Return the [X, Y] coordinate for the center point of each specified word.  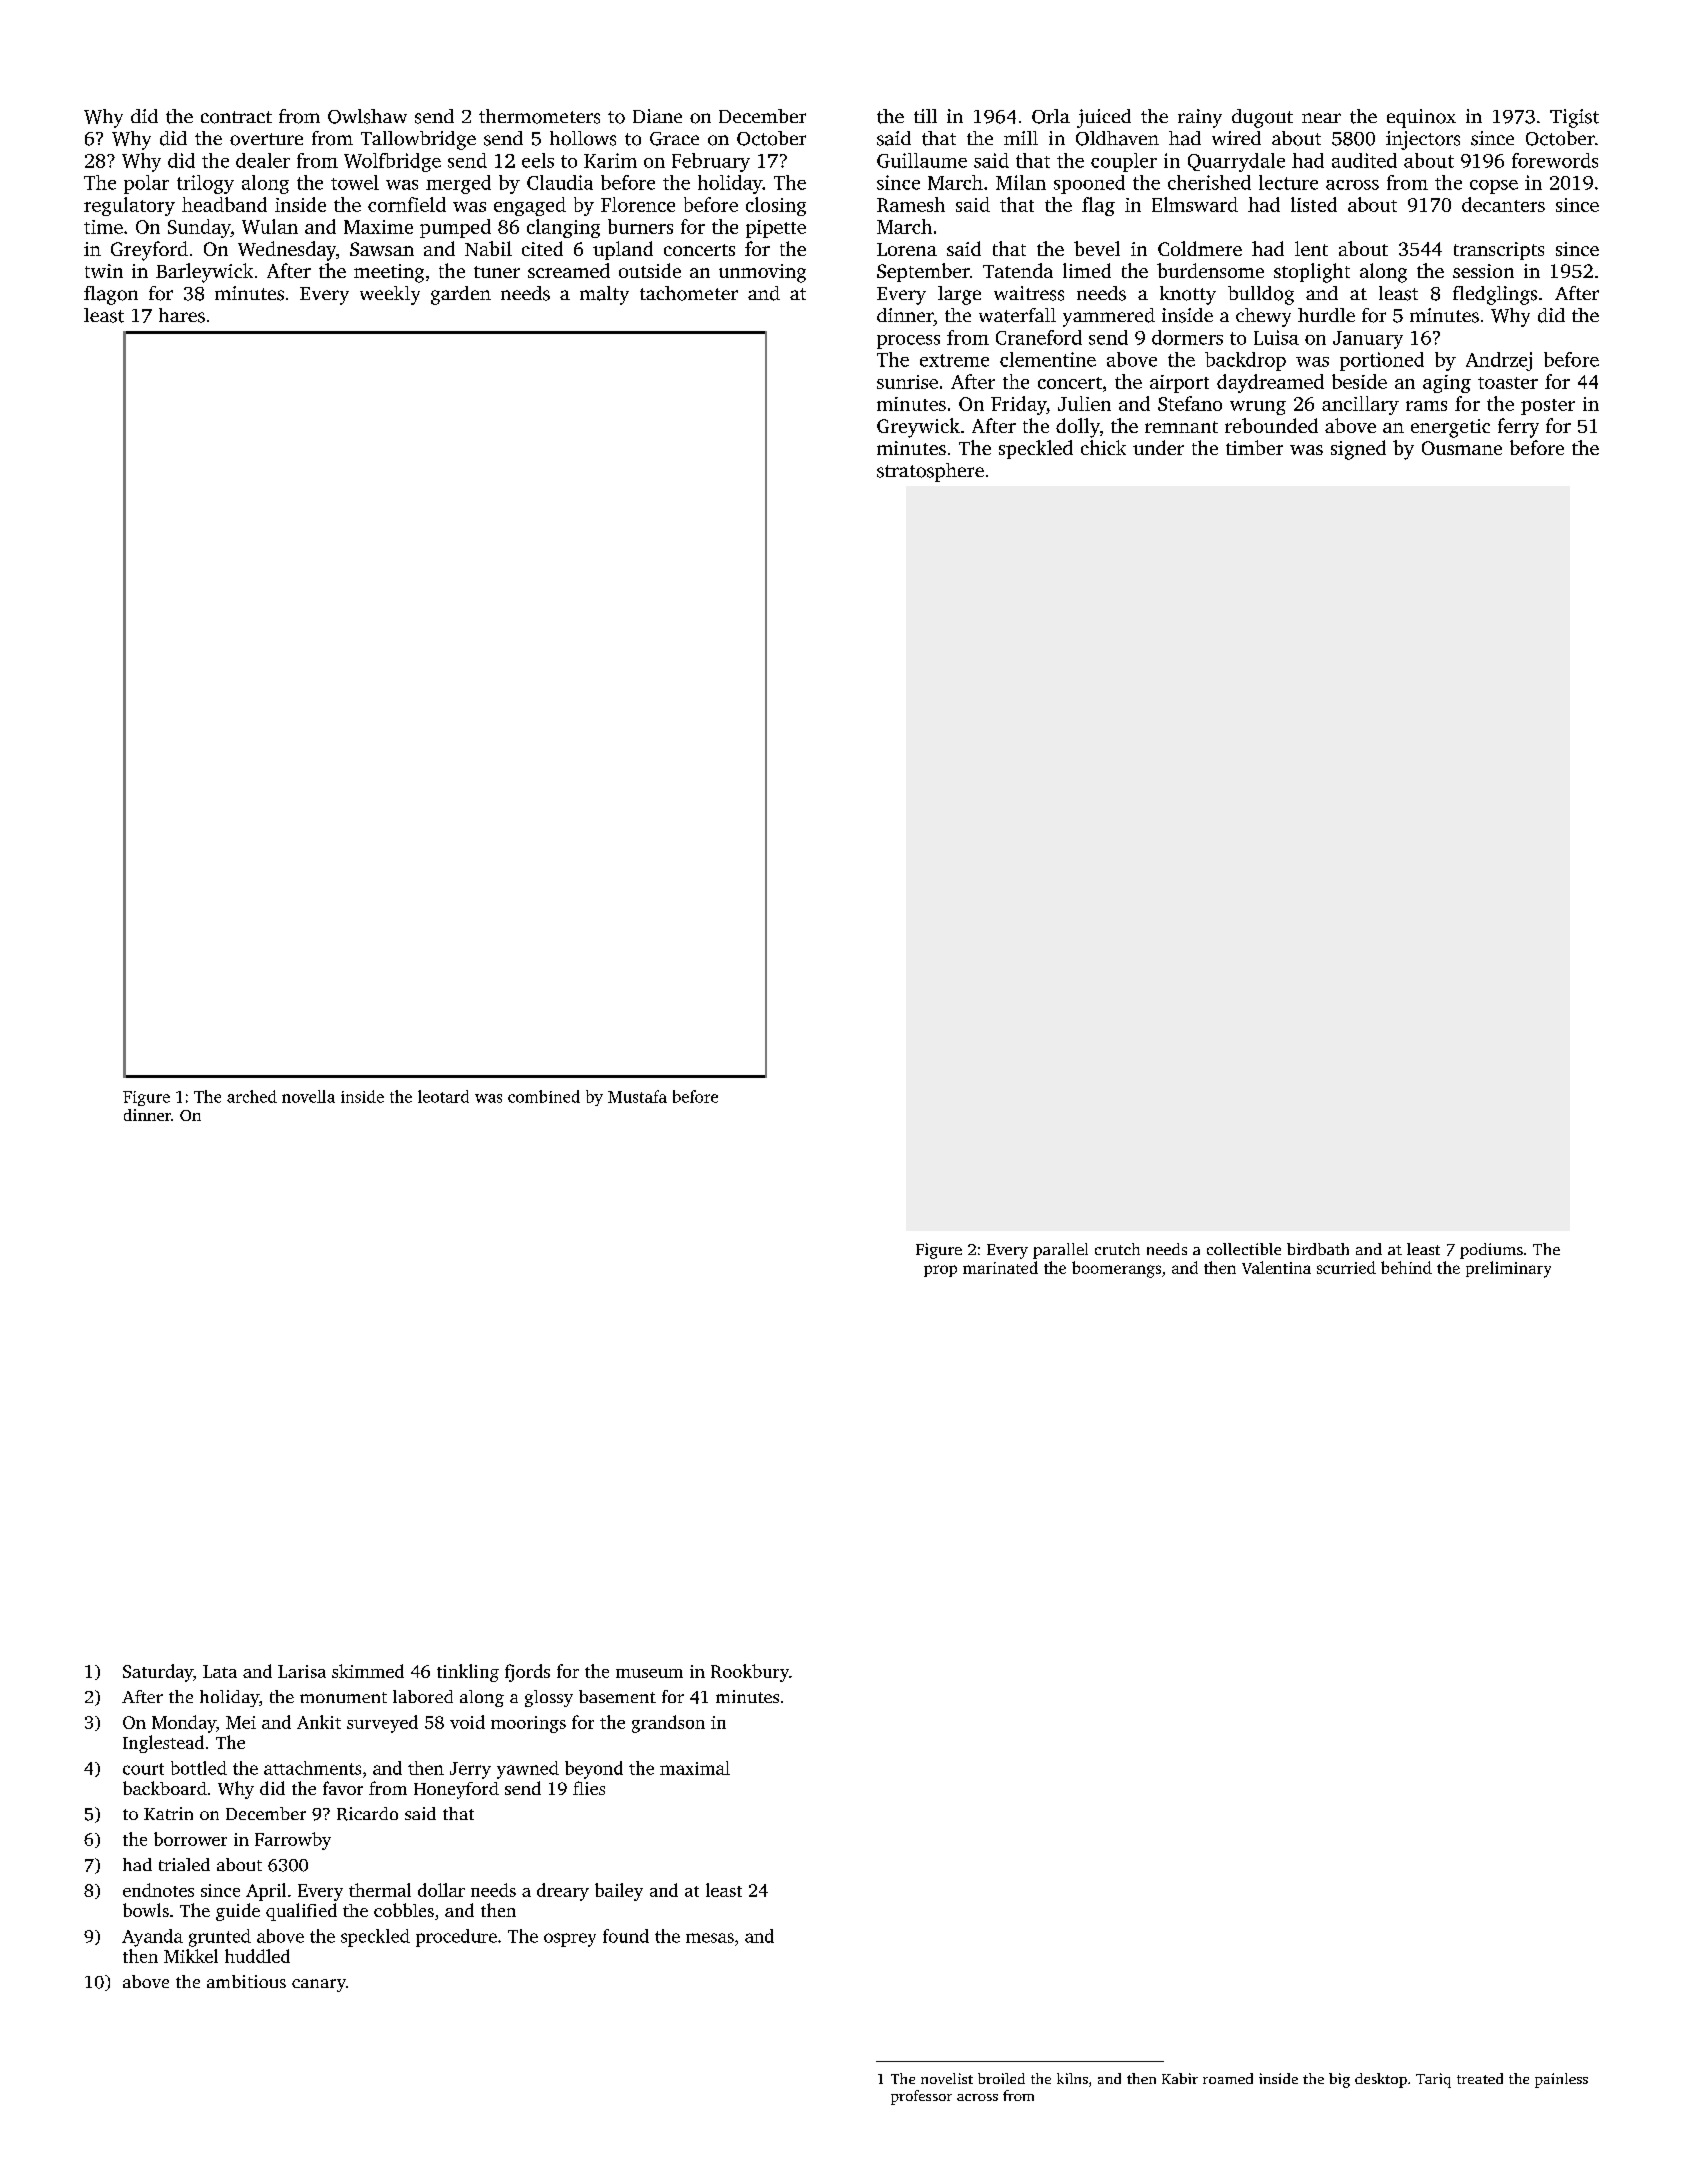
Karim [610, 160]
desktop [1381, 2080]
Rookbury [750, 1673]
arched [252, 1096]
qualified [301, 1912]
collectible [1244, 1249]
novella [308, 1096]
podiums [1491, 1251]
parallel [1060, 1251]
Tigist [1574, 118]
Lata [220, 1671]
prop [940, 1271]
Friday [1018, 405]
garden [461, 295]
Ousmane [1462, 448]
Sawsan [382, 249]
